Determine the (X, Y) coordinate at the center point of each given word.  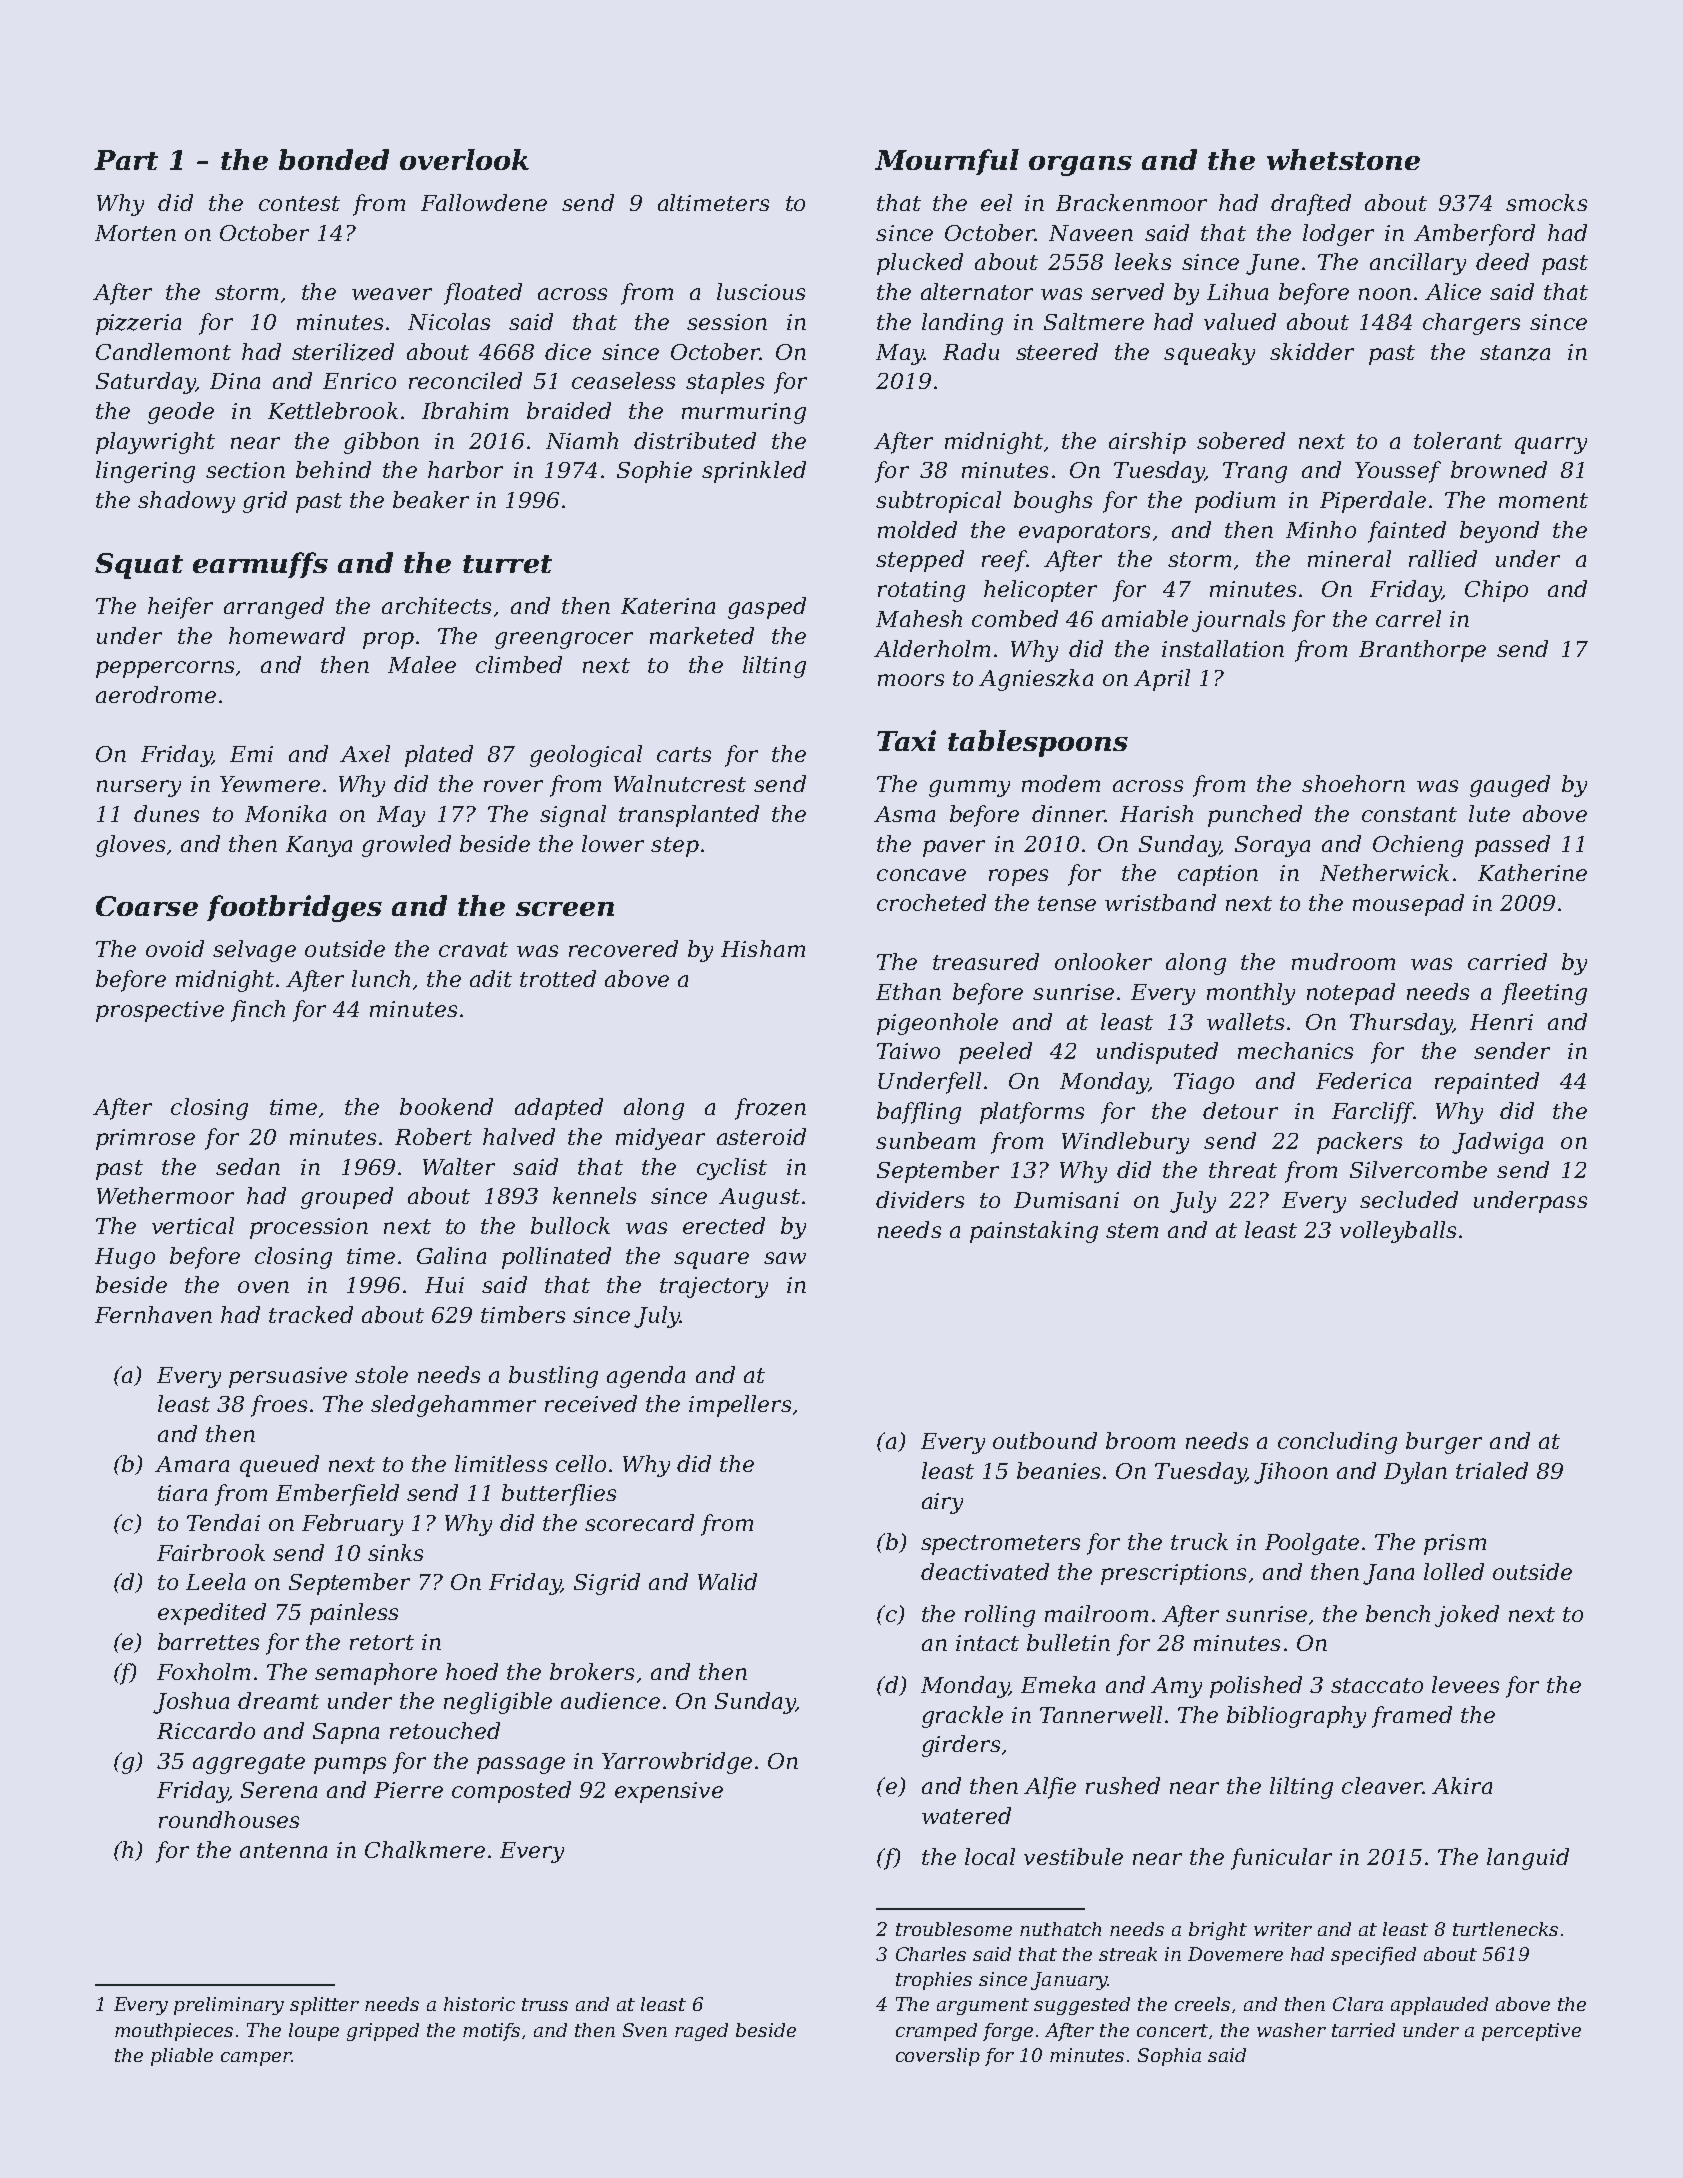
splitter (324, 2006)
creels (1202, 2004)
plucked (920, 264)
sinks (395, 1552)
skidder (1312, 351)
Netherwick (1384, 872)
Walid (727, 1581)
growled (406, 846)
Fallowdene (484, 202)
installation (1223, 648)
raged (701, 2032)
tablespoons (1038, 743)
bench (1398, 1613)
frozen (770, 1109)
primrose (145, 1139)
